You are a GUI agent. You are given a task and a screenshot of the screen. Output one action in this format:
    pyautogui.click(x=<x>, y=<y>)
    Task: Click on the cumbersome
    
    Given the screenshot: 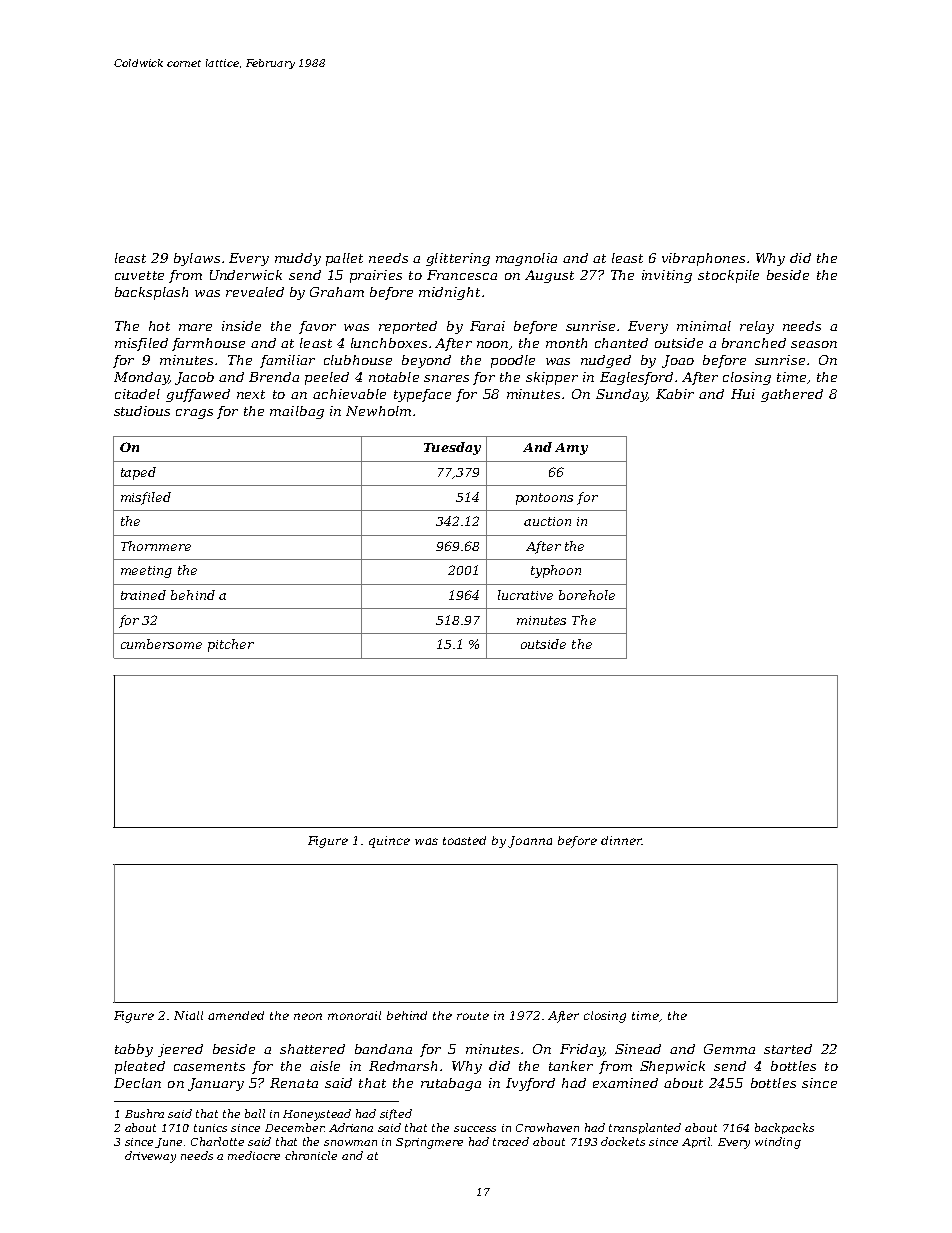 What is the action you would take?
    pyautogui.click(x=161, y=644)
